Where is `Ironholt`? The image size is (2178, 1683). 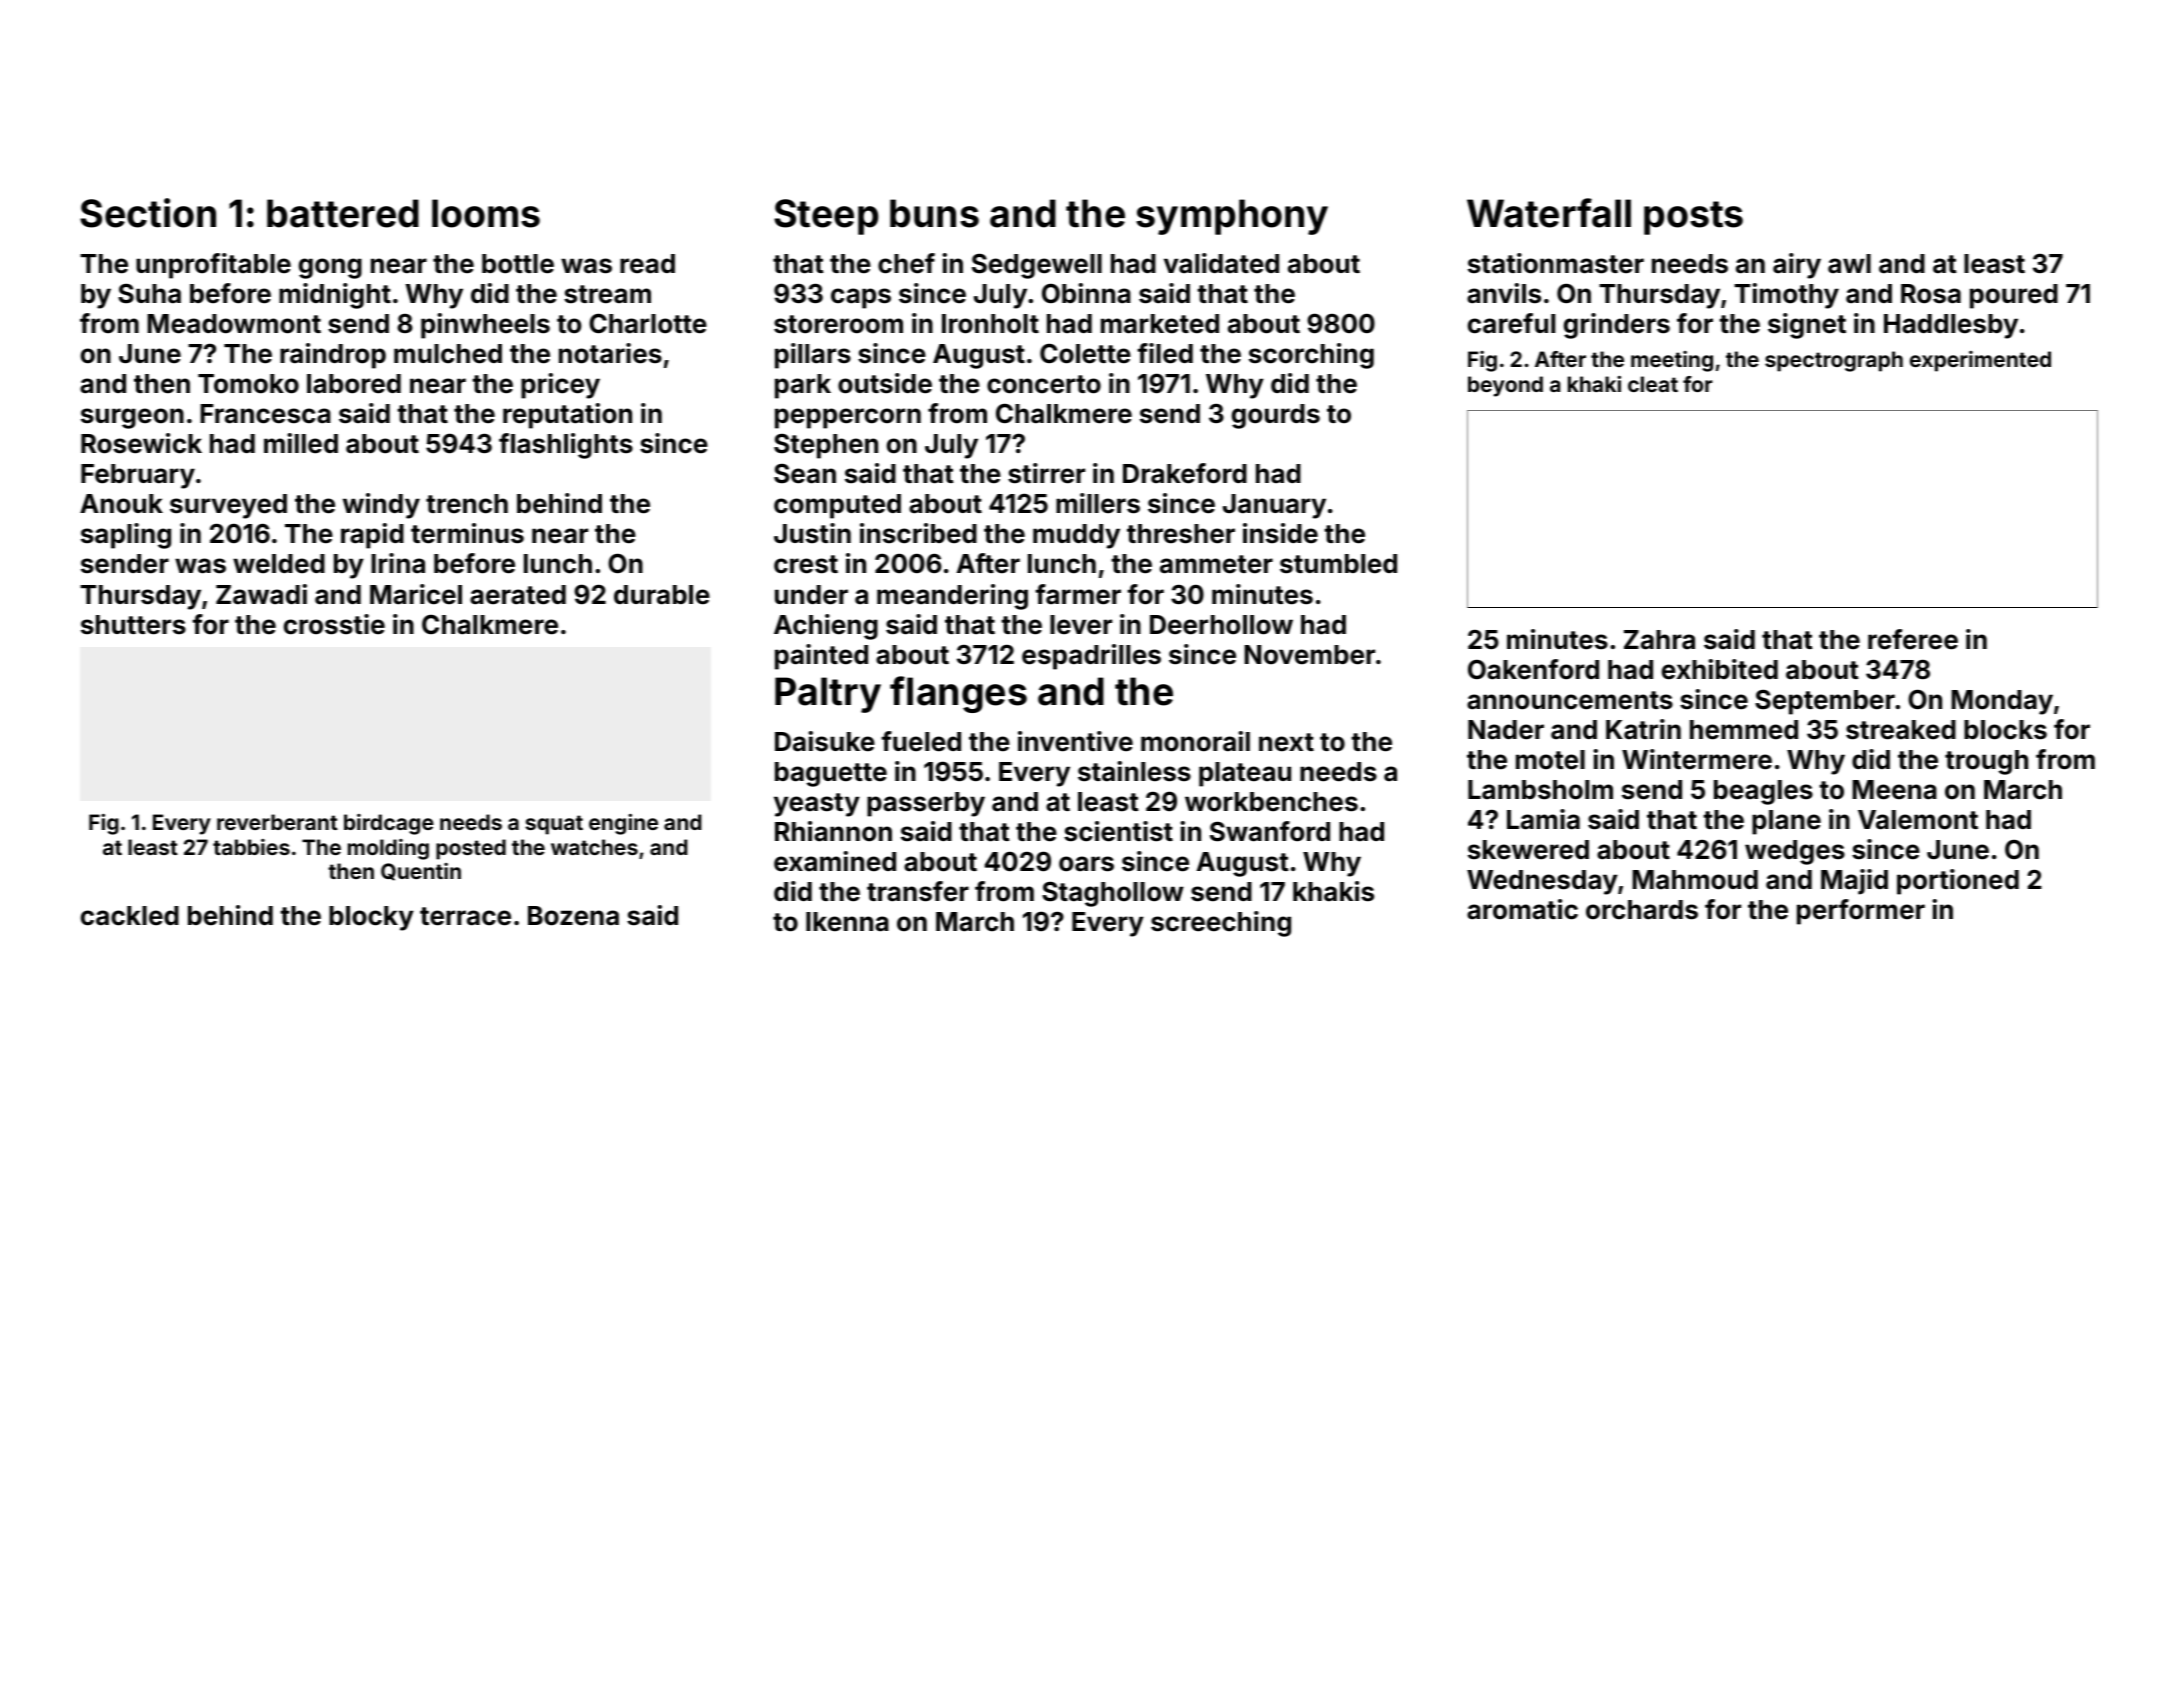 Ironholt is located at coordinates (990, 324).
